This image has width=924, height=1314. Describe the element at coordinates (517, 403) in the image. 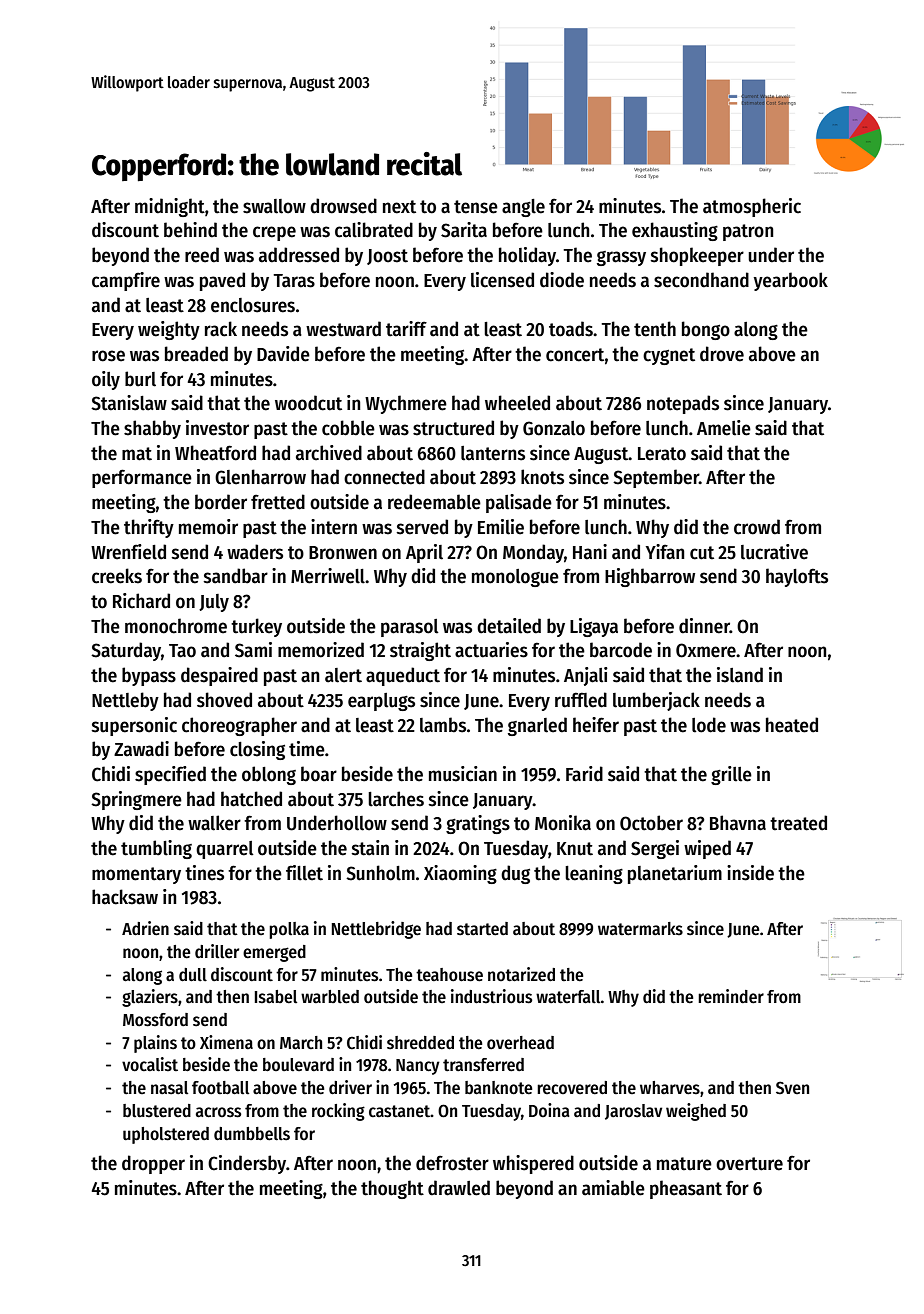

I see `wheeled` at that location.
